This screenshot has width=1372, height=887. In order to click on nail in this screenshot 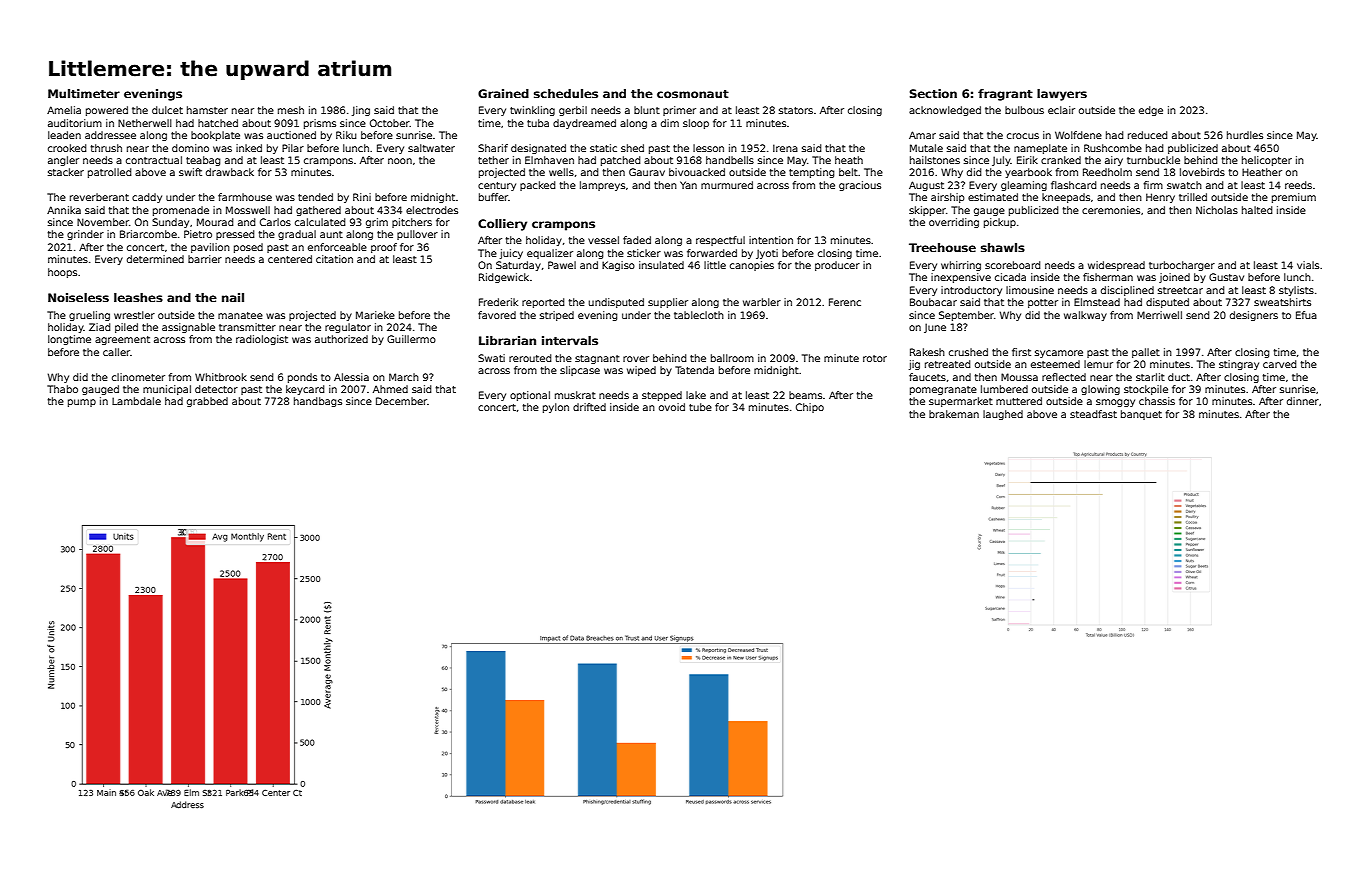, I will do `click(233, 297)`.
